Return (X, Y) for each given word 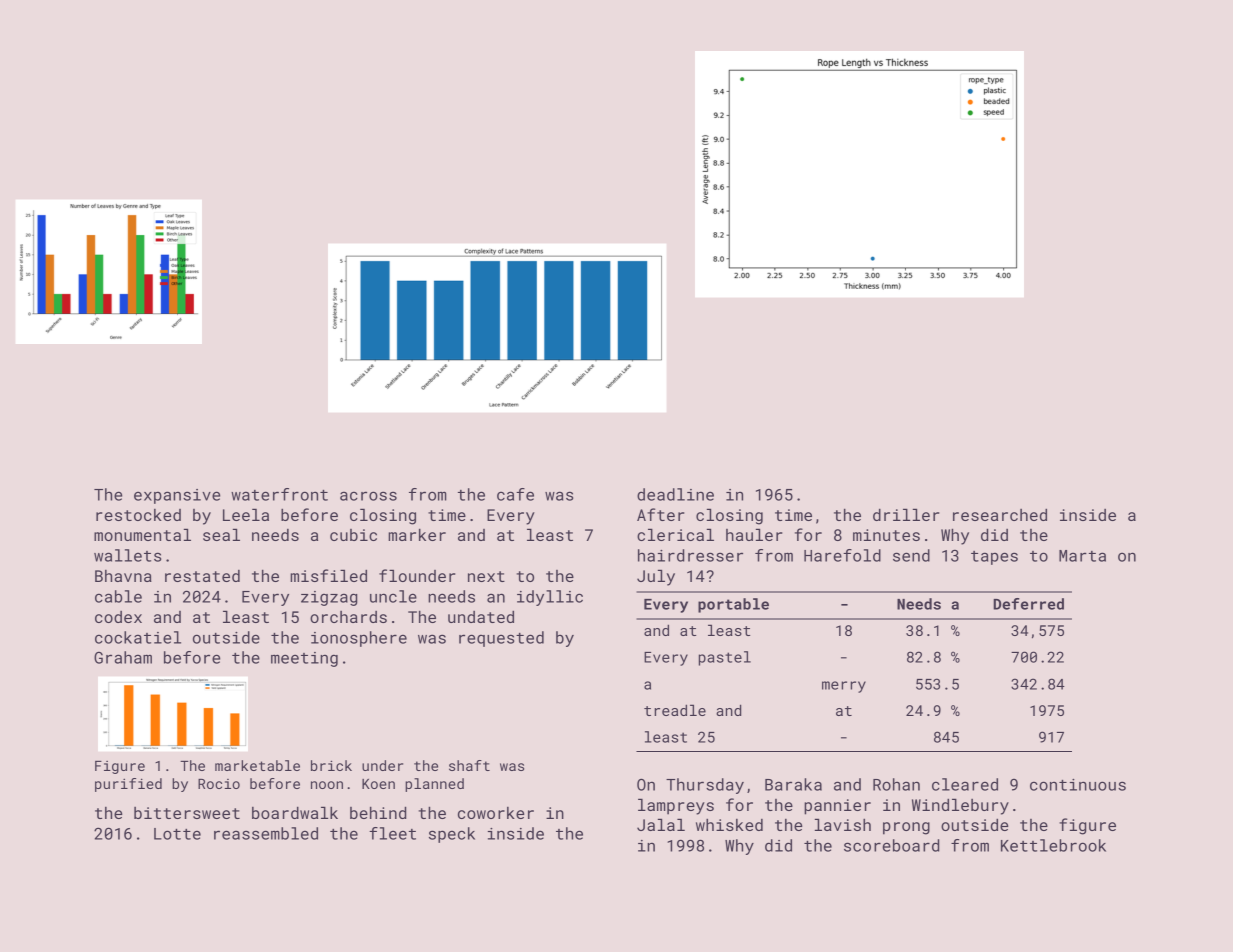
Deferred (1028, 604)
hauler (754, 534)
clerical (675, 534)
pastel (725, 658)
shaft (469, 765)
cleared (965, 784)
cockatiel (138, 637)
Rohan (896, 784)
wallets (127, 555)
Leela (246, 514)
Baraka (793, 784)
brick (331, 765)
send (911, 555)
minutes (886, 535)
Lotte (177, 834)
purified (128, 785)
